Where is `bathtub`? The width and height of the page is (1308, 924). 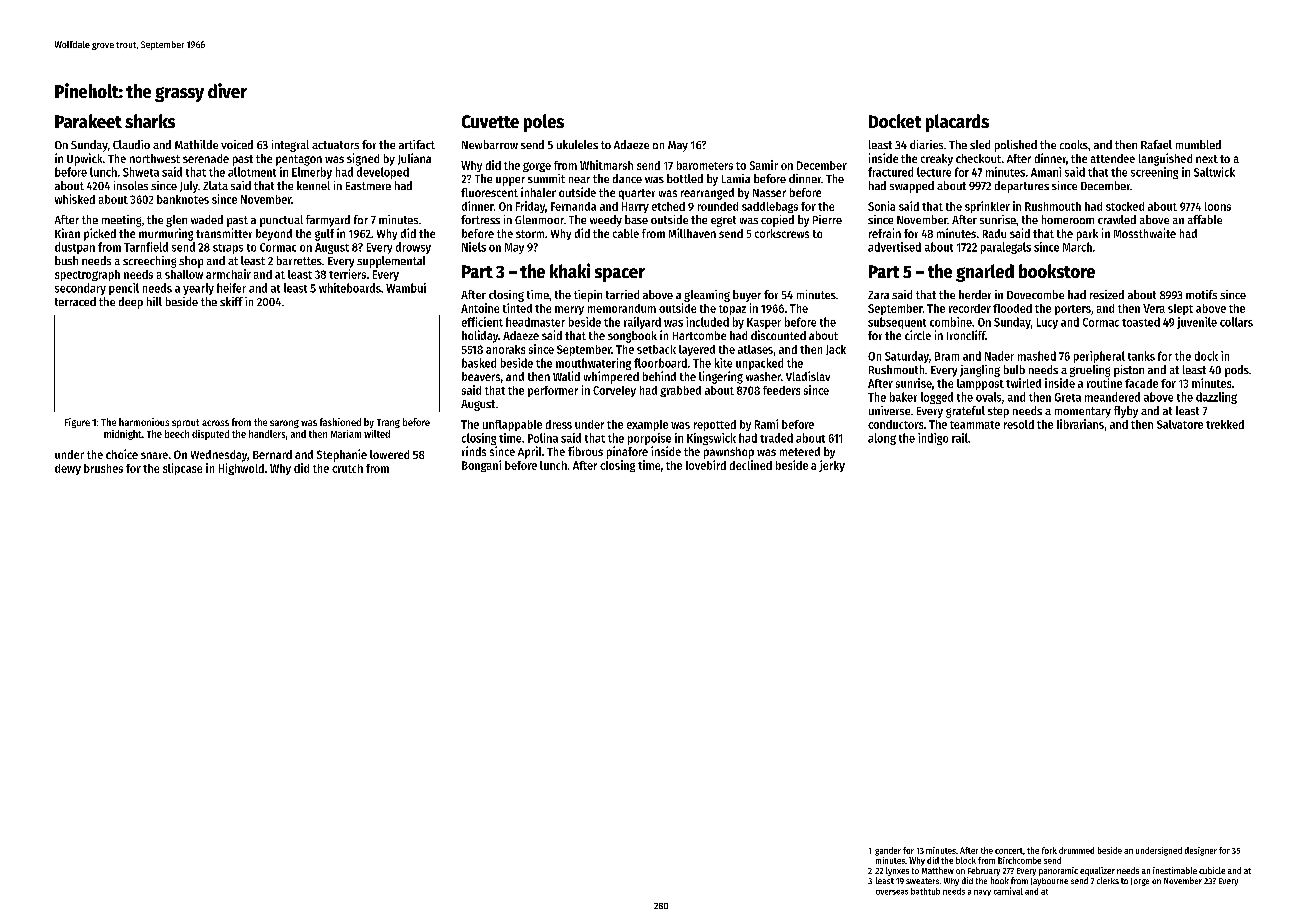 bathtub is located at coordinates (925, 891).
